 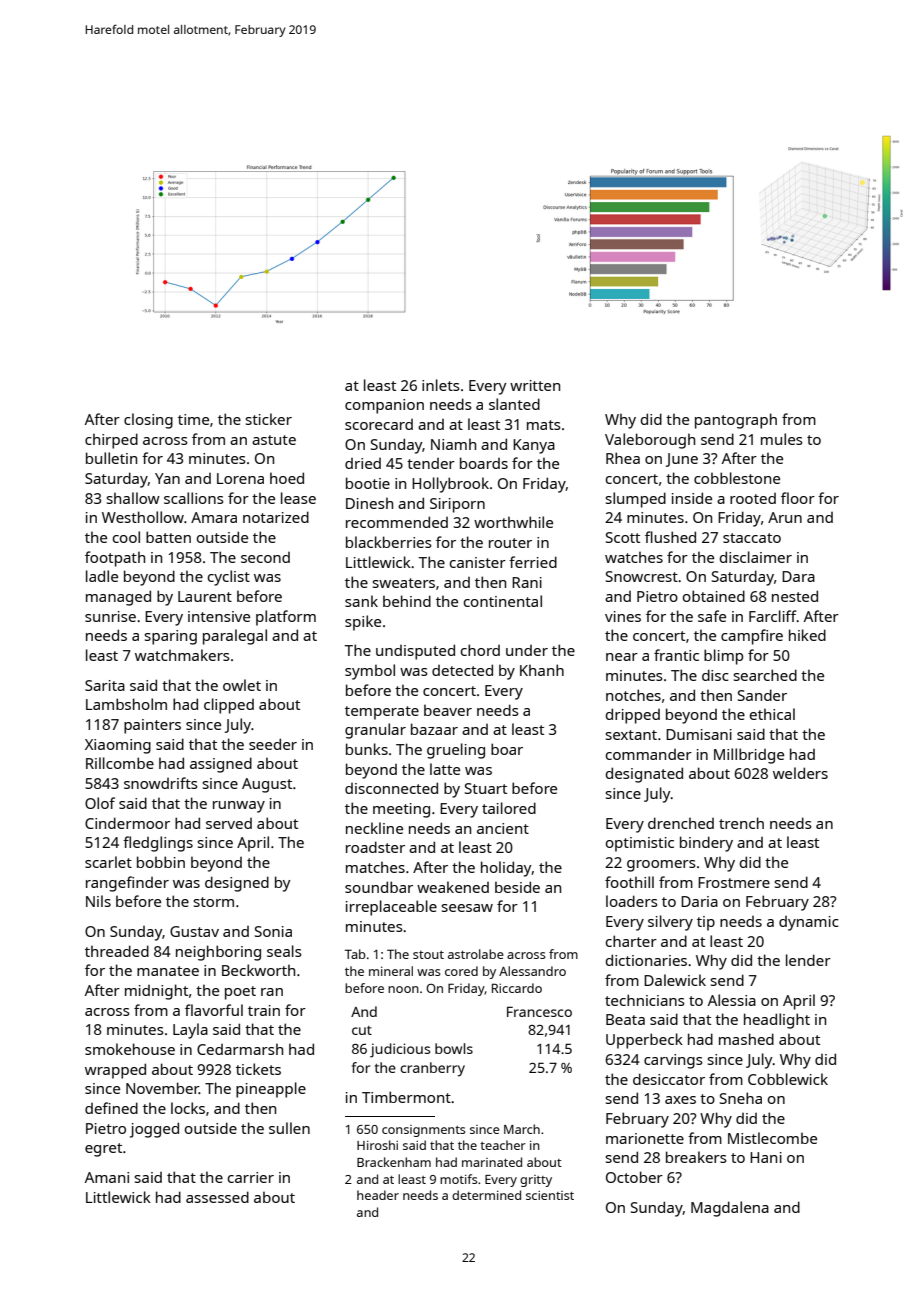 What do you see at coordinates (692, 498) in the screenshot?
I see `inside` at bounding box center [692, 498].
